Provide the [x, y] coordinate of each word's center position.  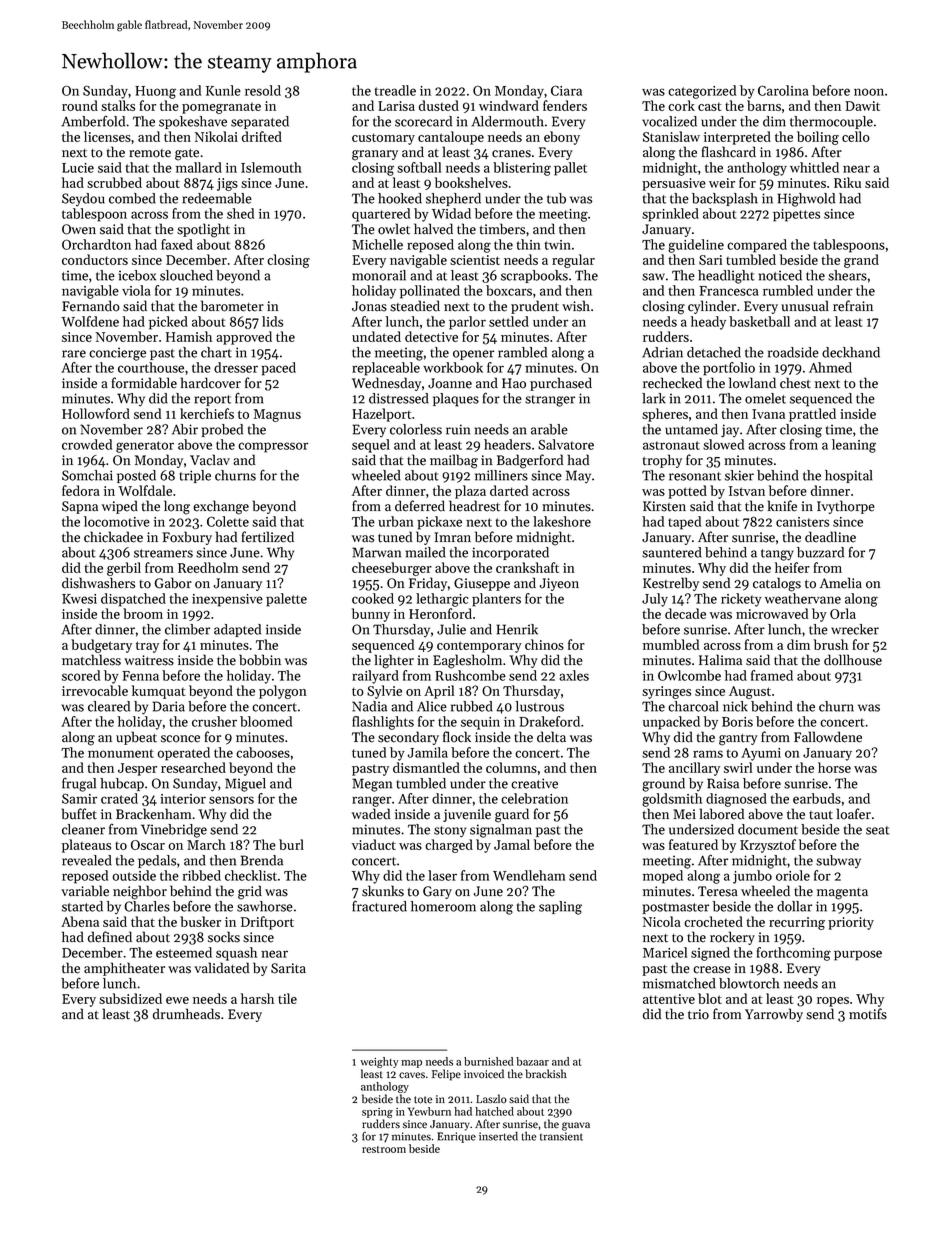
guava [576, 1126]
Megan [372, 785]
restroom [384, 1149]
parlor [467, 323]
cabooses [263, 752]
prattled [812, 415]
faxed [177, 244]
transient [561, 1136]
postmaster [676, 908]
